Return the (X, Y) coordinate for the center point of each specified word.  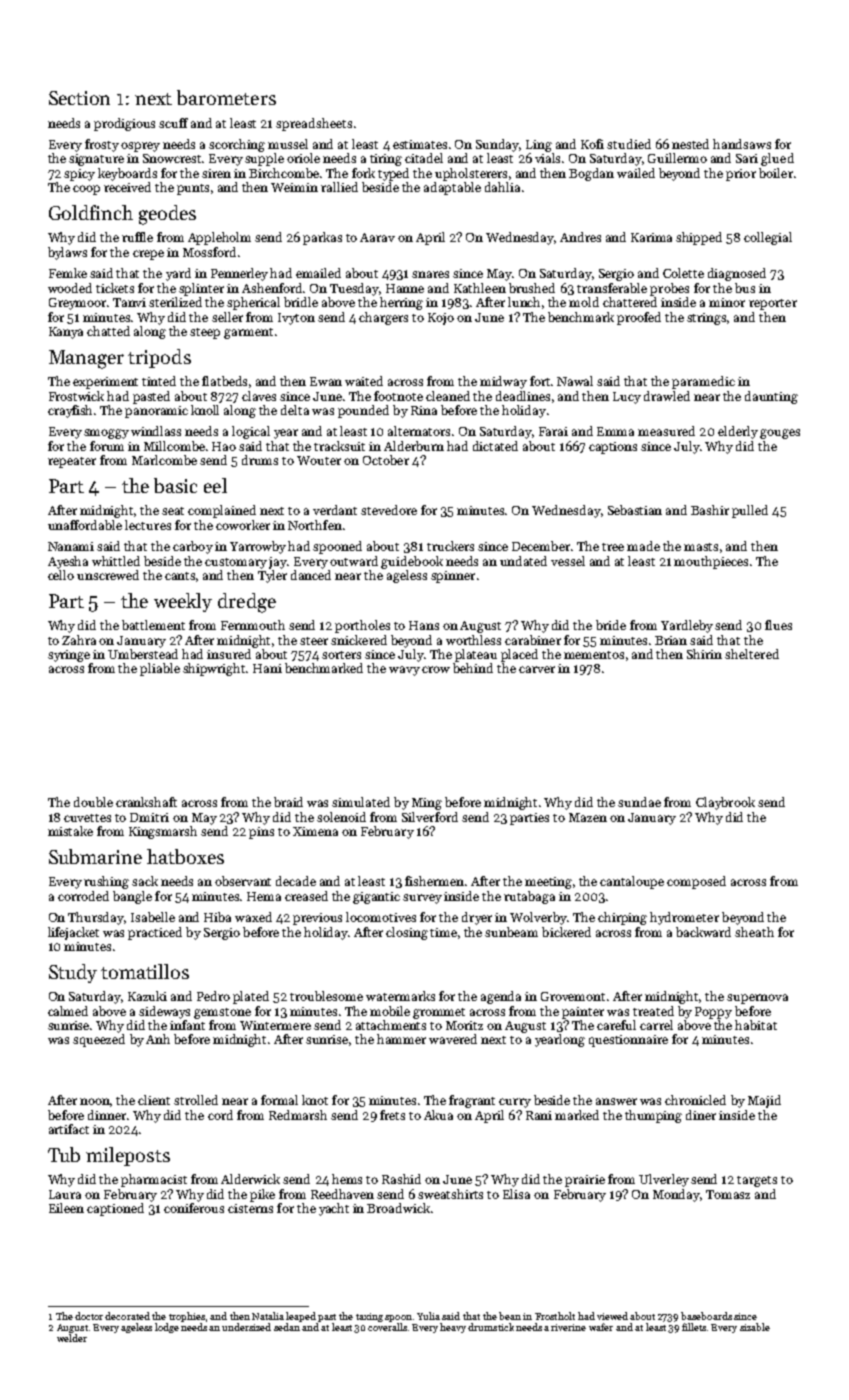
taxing (369, 1317)
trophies (187, 1317)
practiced (155, 933)
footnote (398, 396)
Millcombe (174, 446)
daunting (771, 397)
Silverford (430, 817)
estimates (420, 144)
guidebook (412, 562)
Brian (671, 640)
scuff (173, 123)
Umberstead (143, 654)
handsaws (742, 144)
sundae (639, 802)
